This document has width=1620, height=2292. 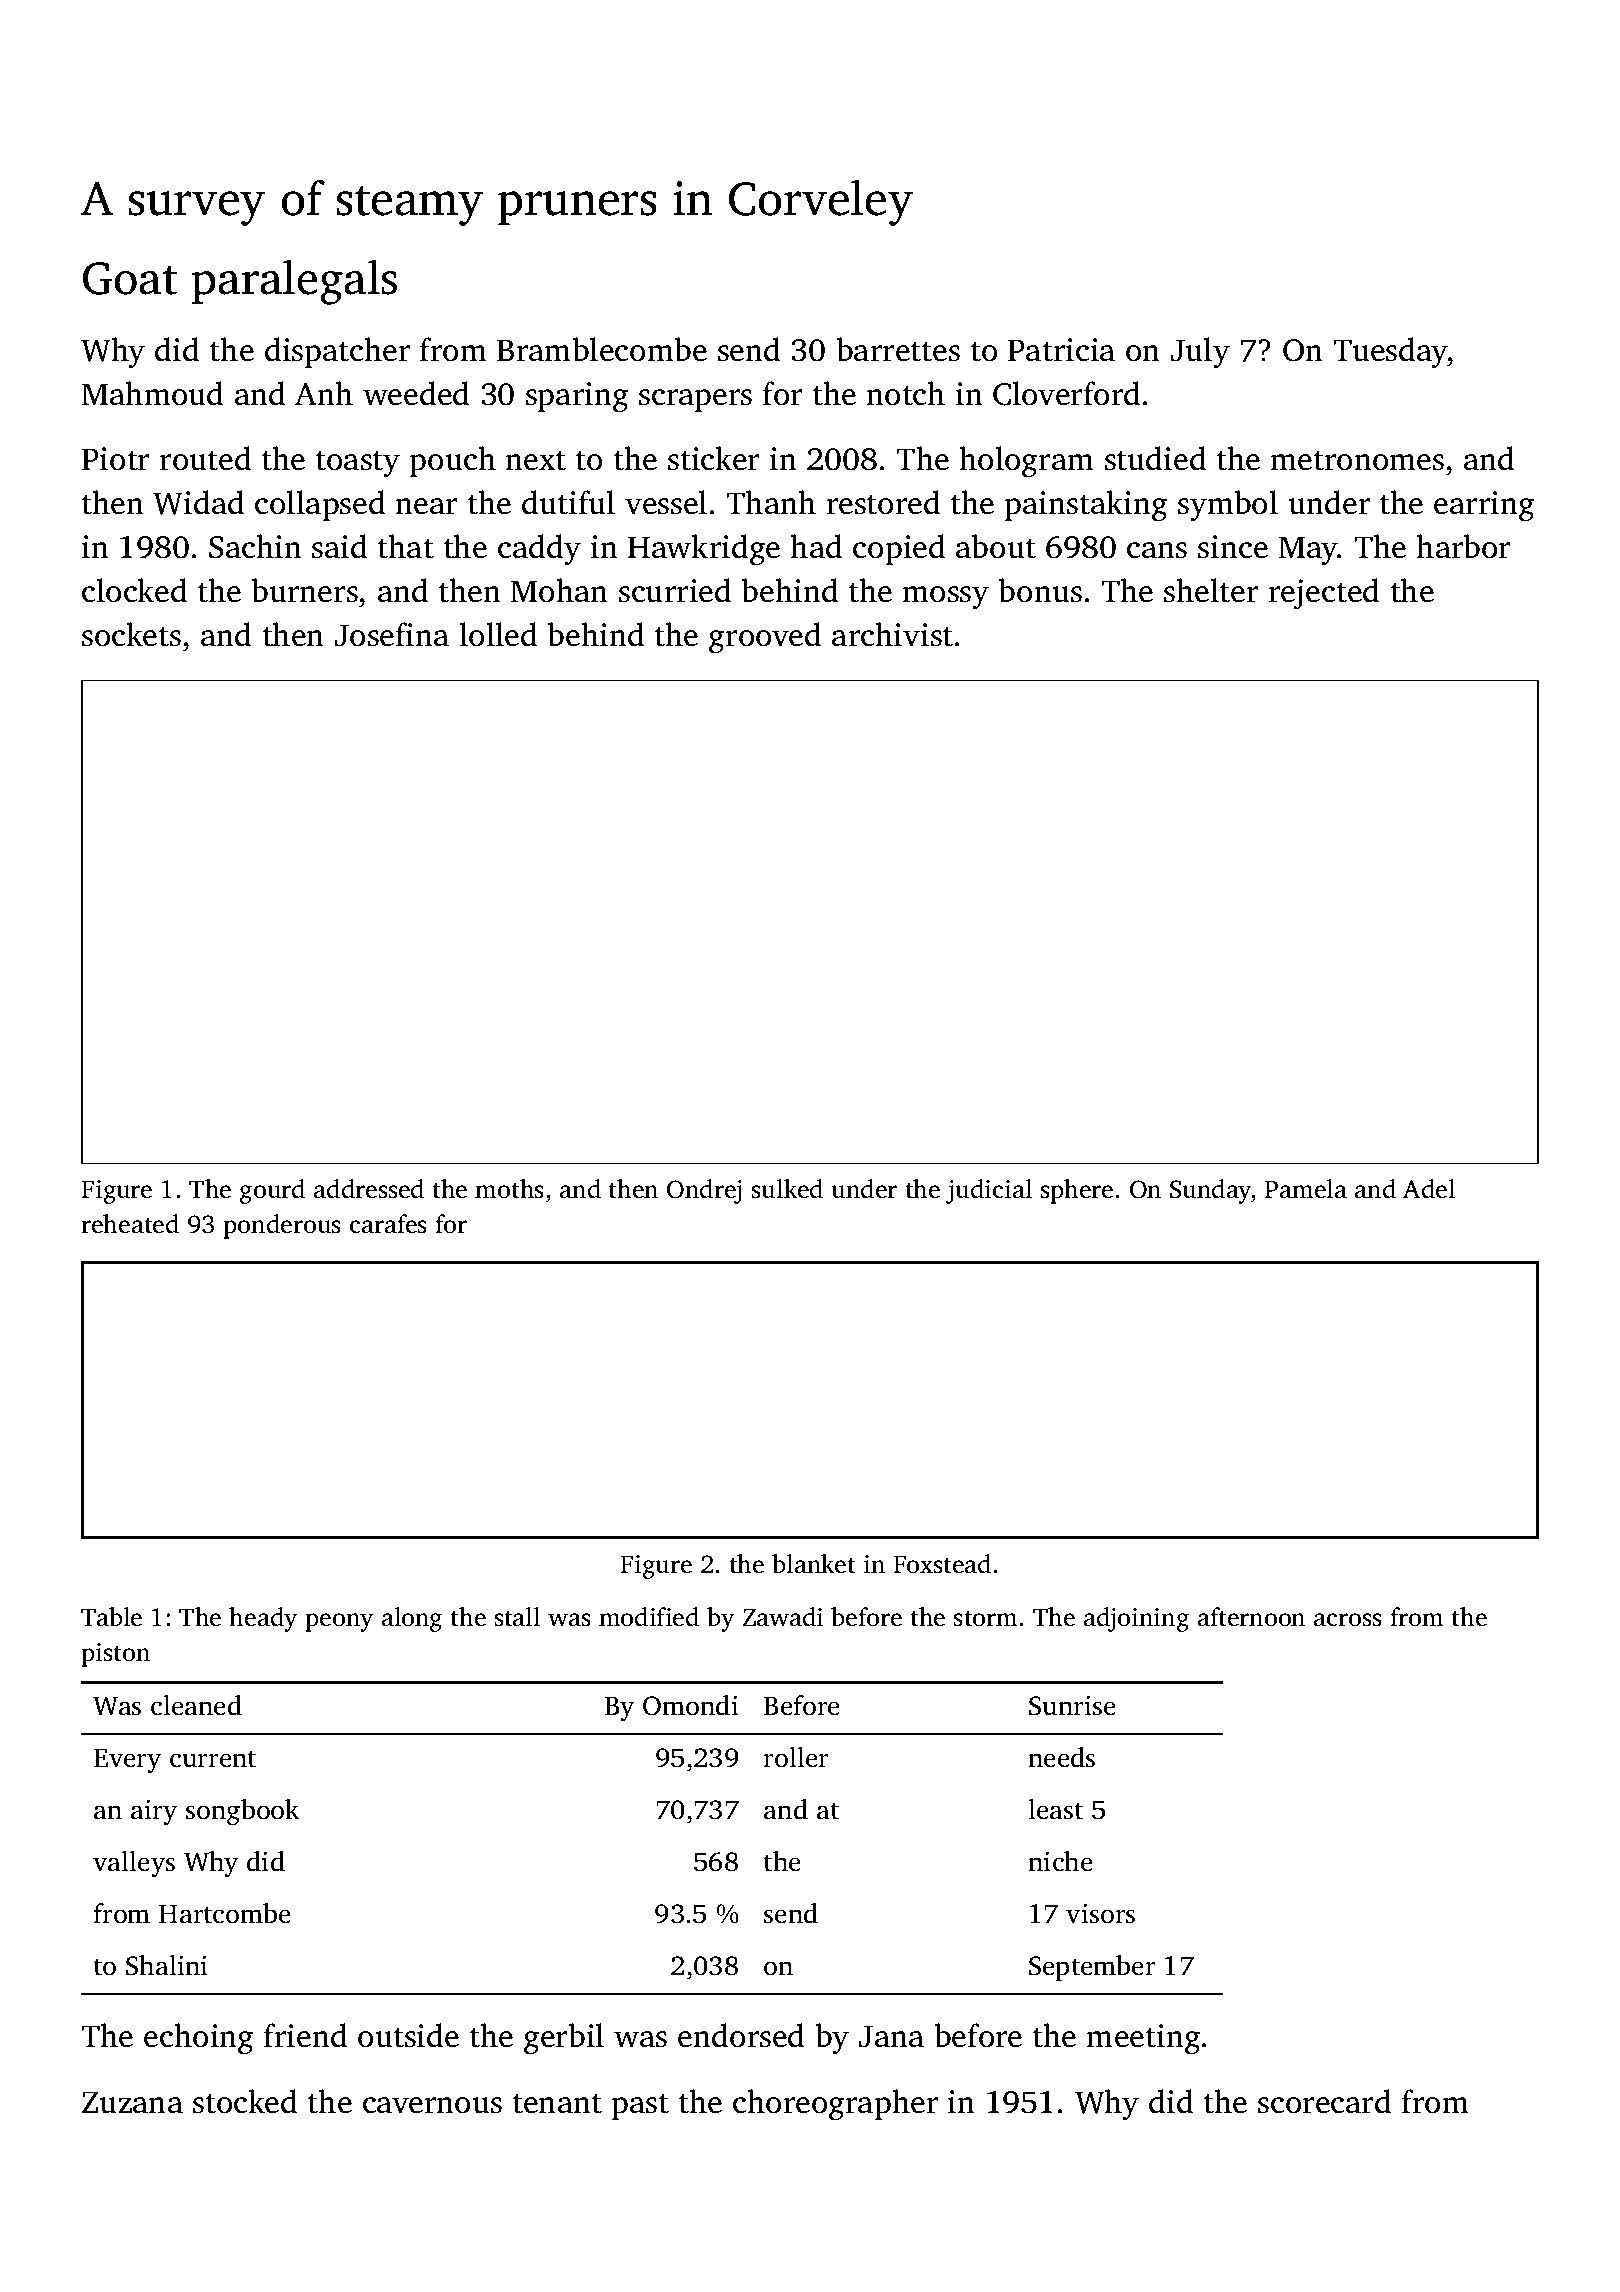 What do you see at coordinates (131, 634) in the document?
I see `sockets` at bounding box center [131, 634].
